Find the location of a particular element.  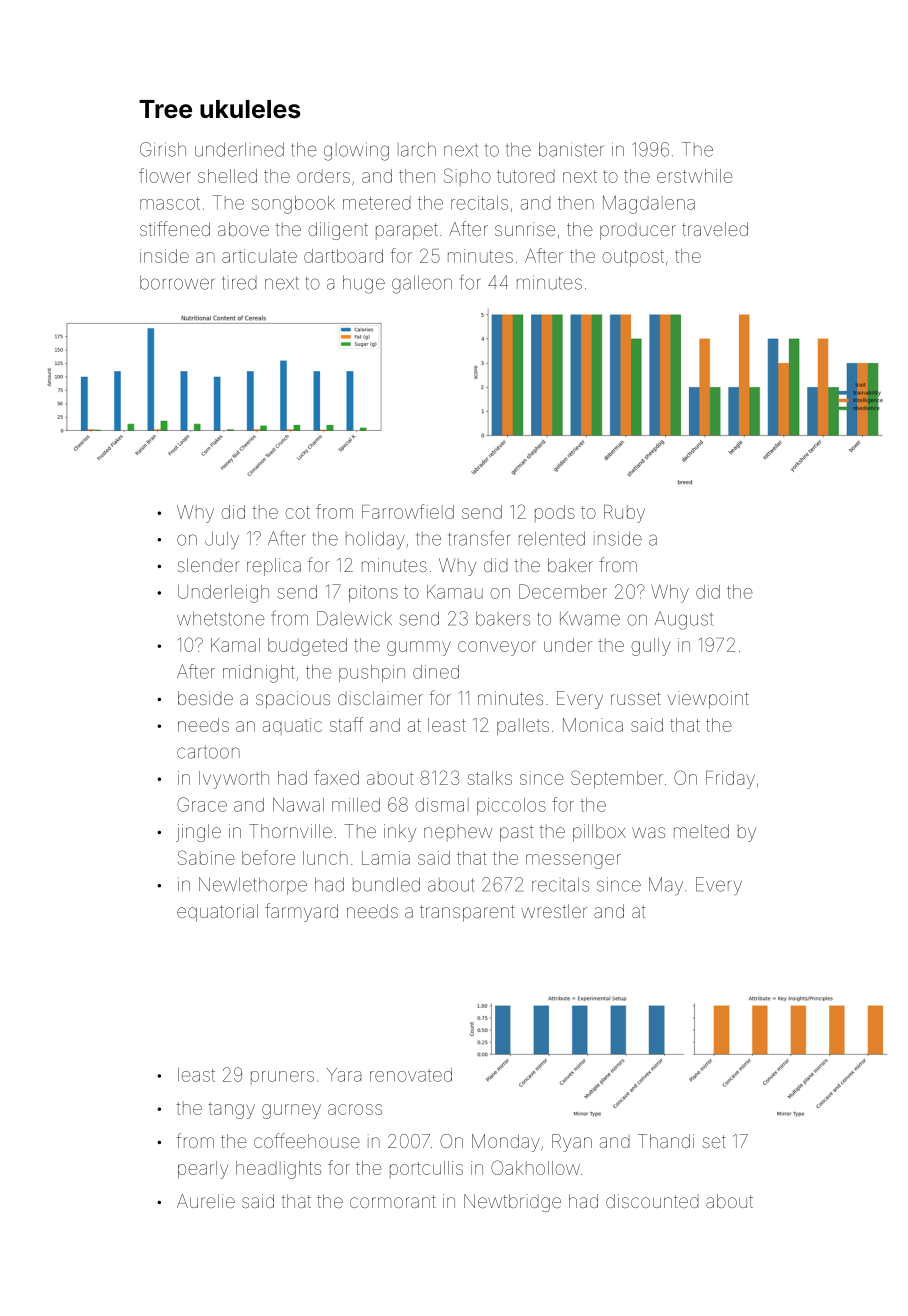

banister is located at coordinates (571, 149).
